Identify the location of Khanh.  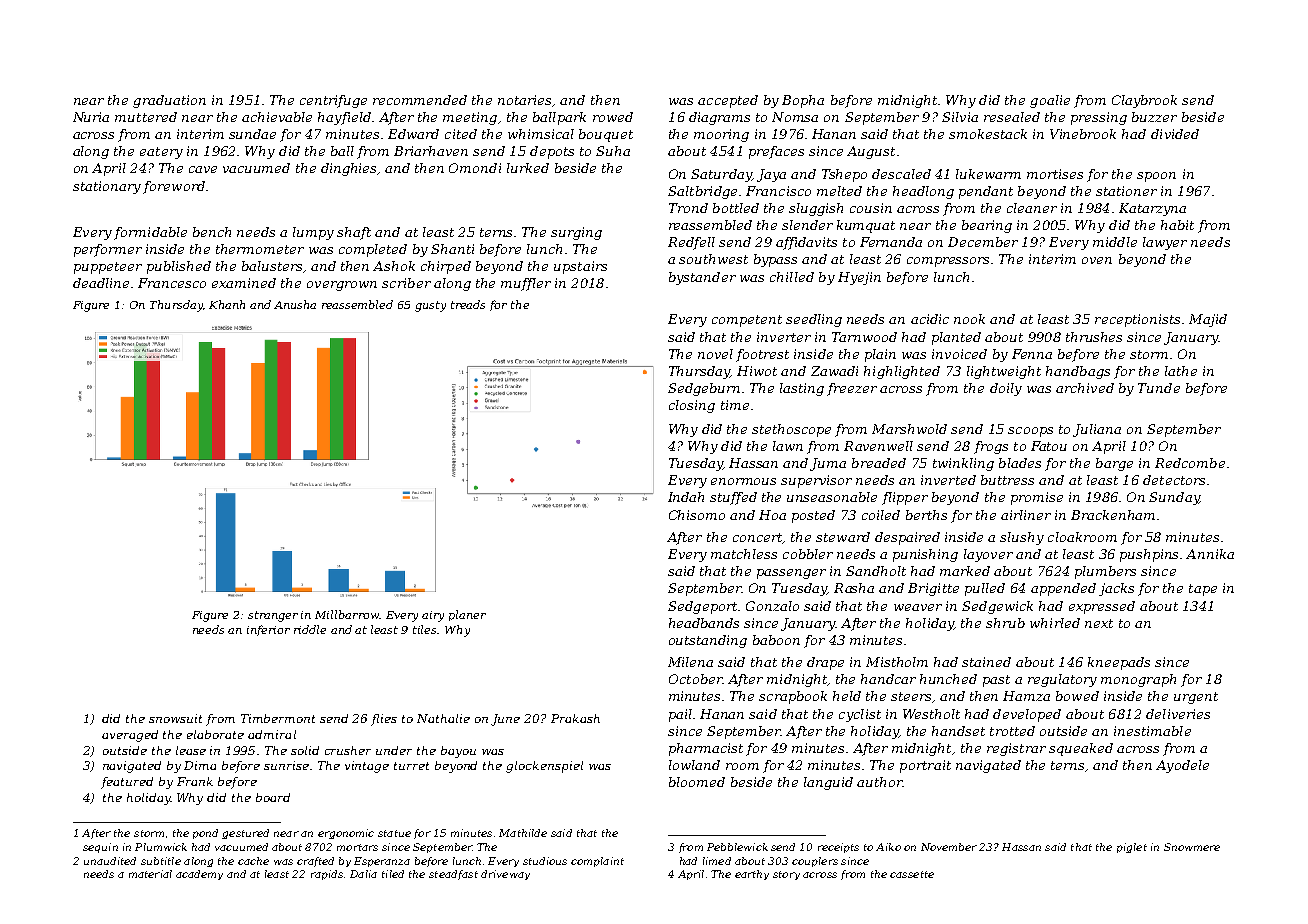
(227, 304).
